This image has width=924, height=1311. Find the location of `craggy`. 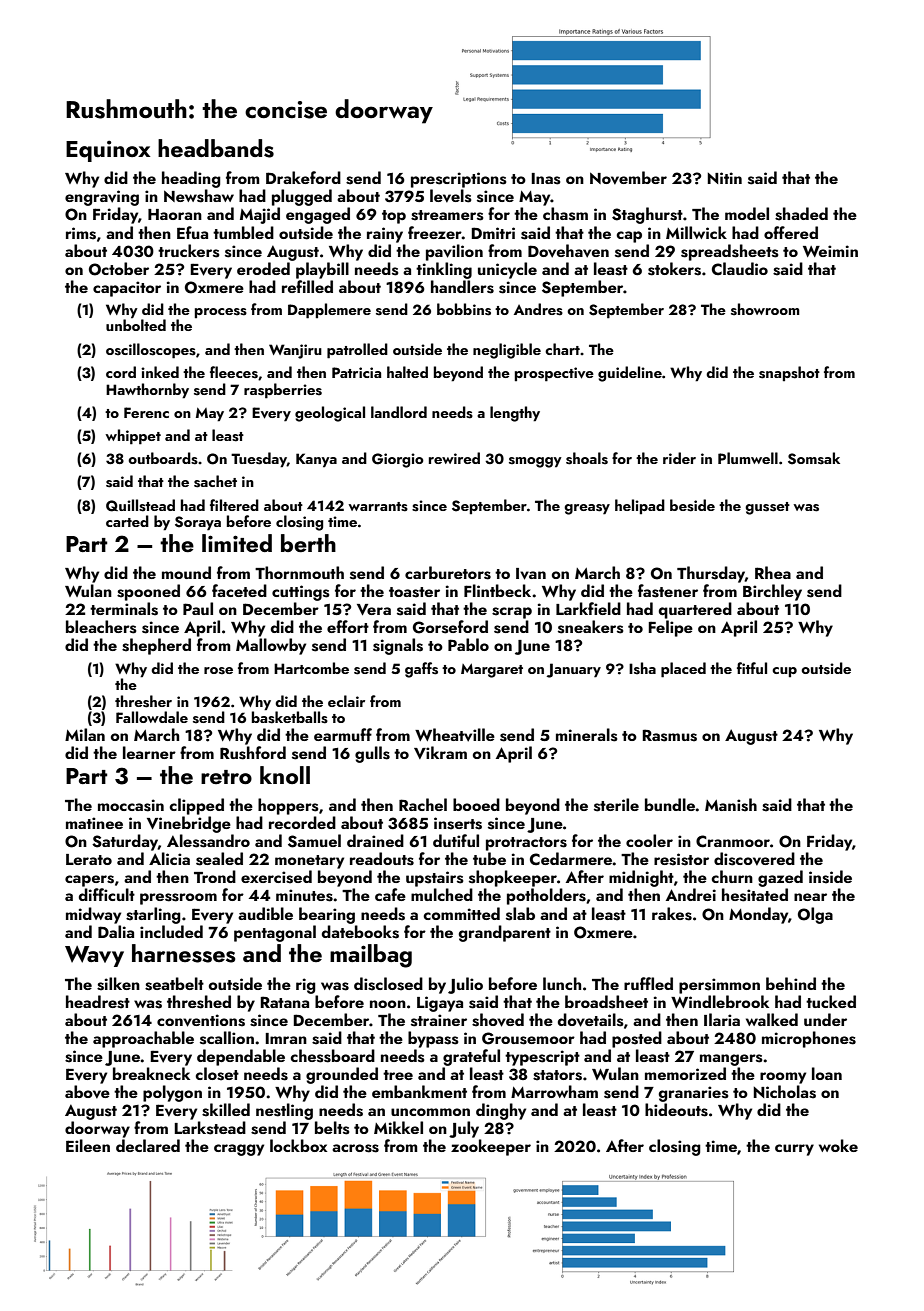

craggy is located at coordinates (239, 1150).
